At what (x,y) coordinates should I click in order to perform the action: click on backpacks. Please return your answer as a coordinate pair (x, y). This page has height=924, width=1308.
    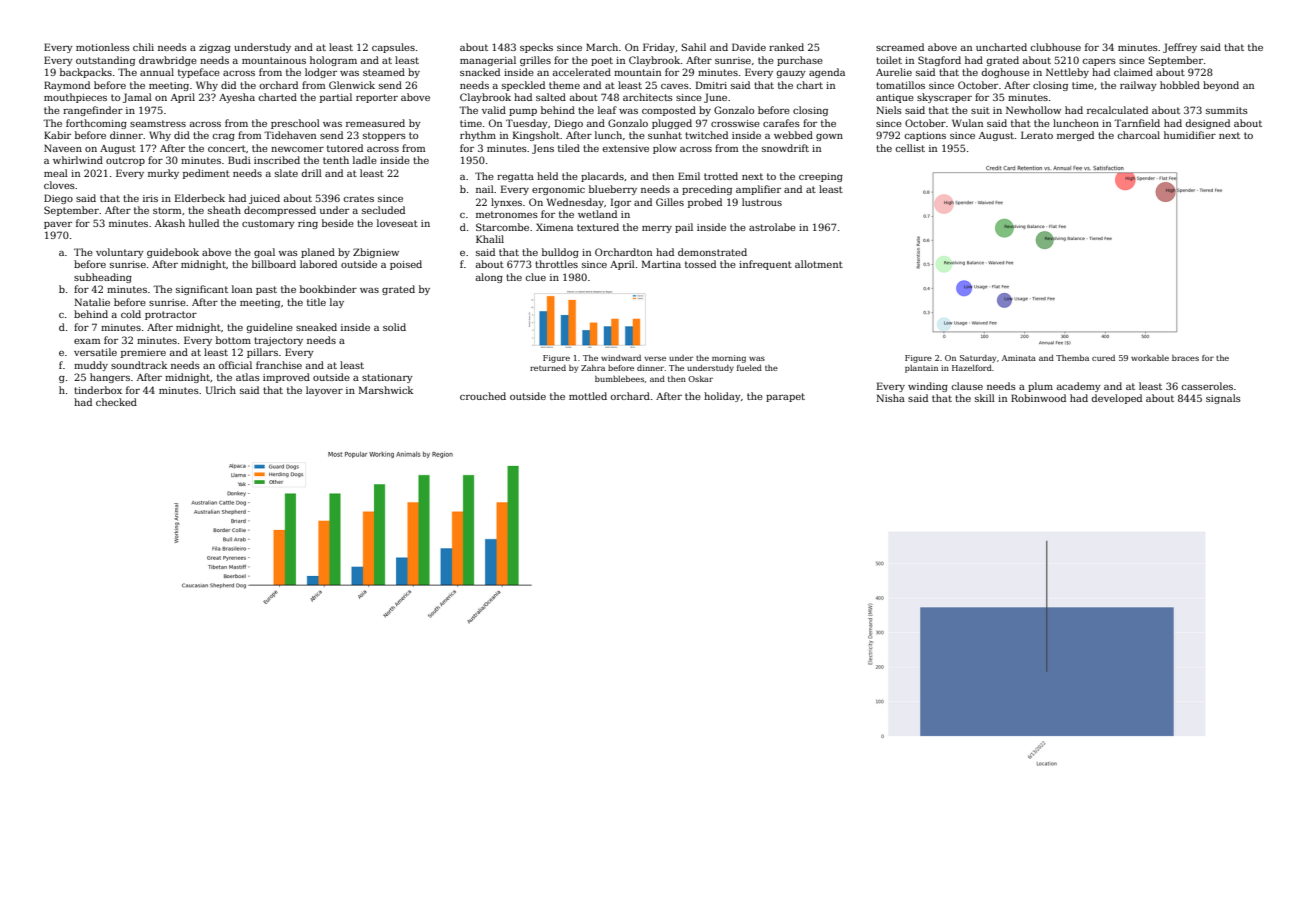
    Looking at the image, I should click on (86, 73).
